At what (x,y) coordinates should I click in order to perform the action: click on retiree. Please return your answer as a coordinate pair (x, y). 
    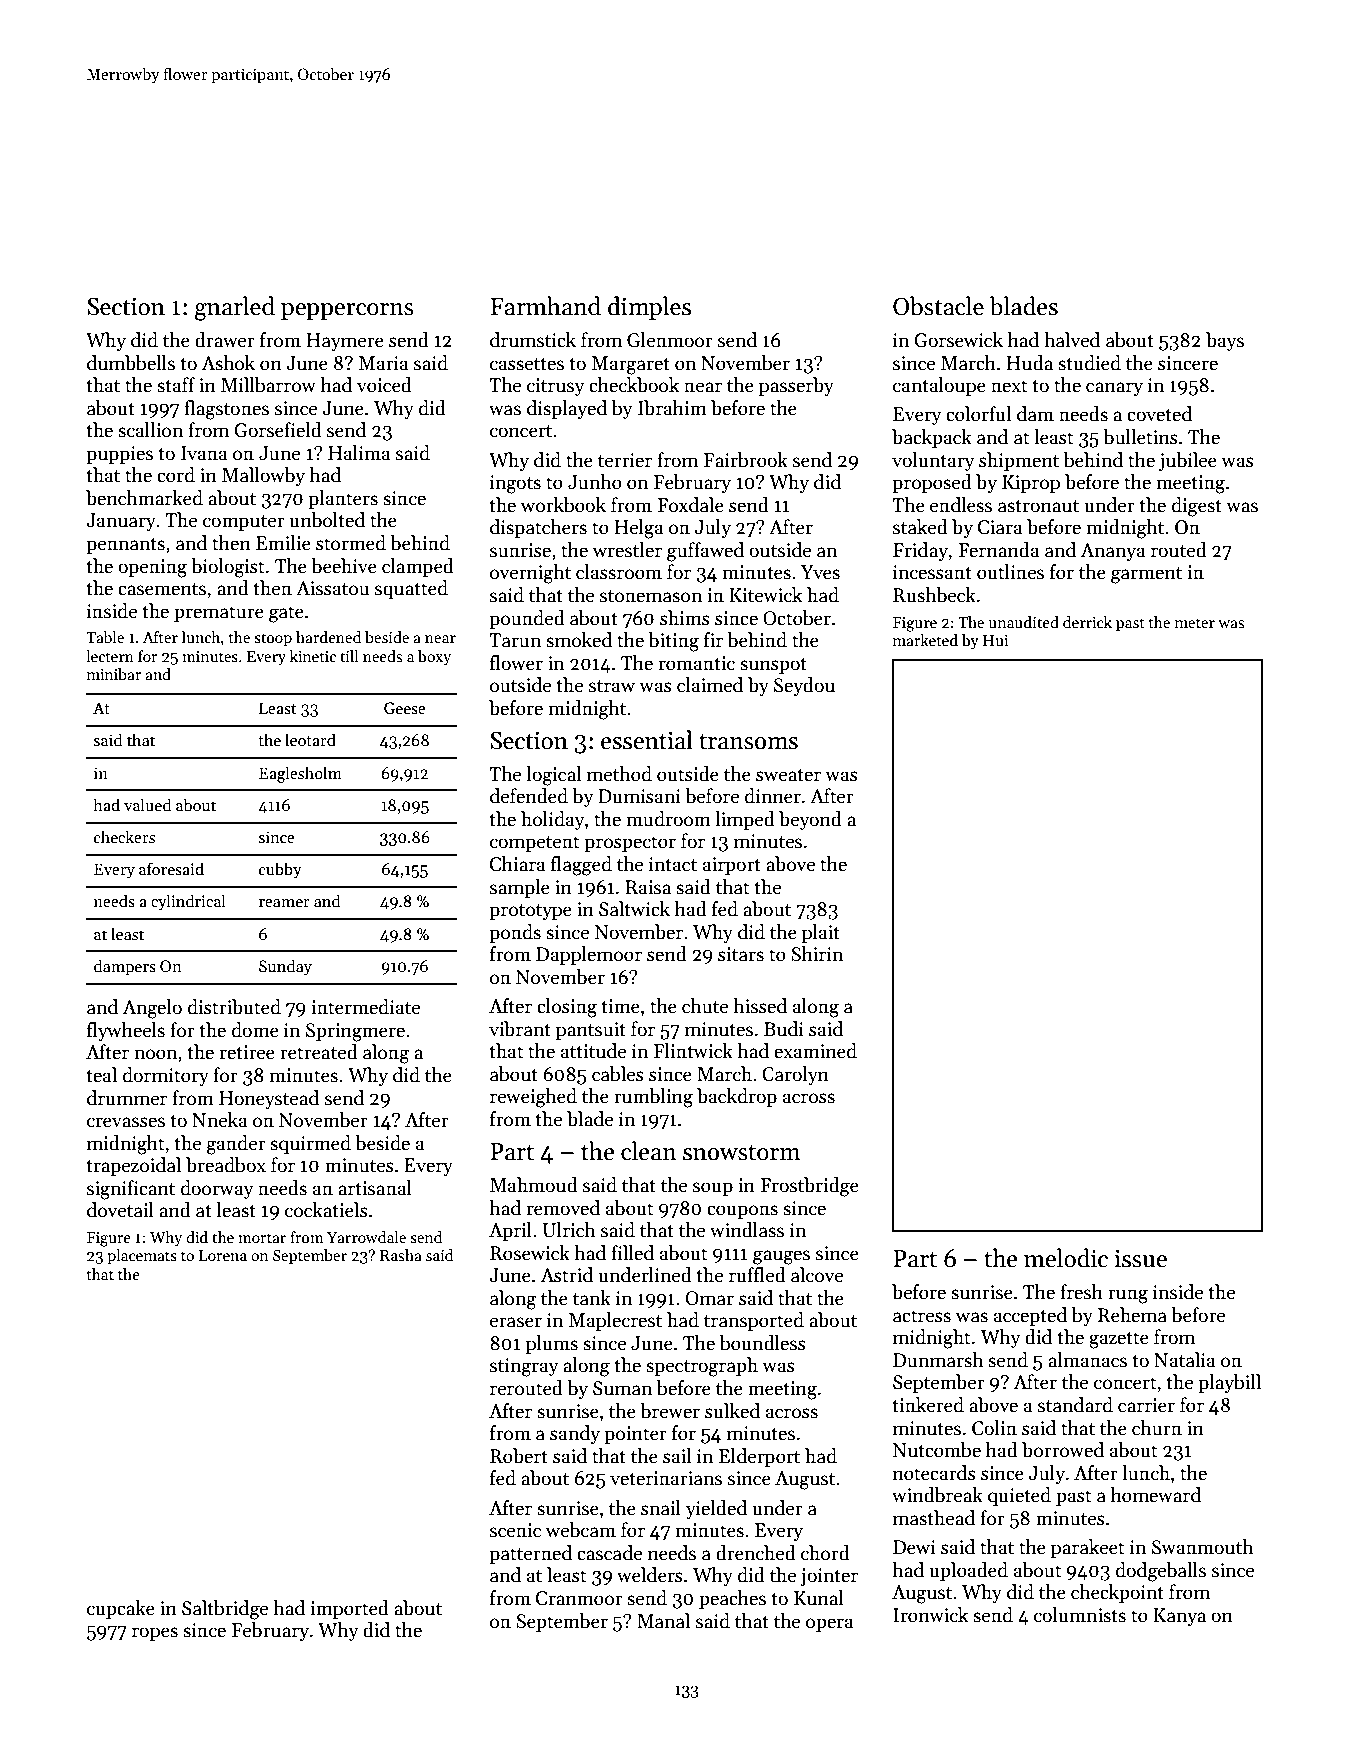
    Looking at the image, I should click on (247, 1052).
